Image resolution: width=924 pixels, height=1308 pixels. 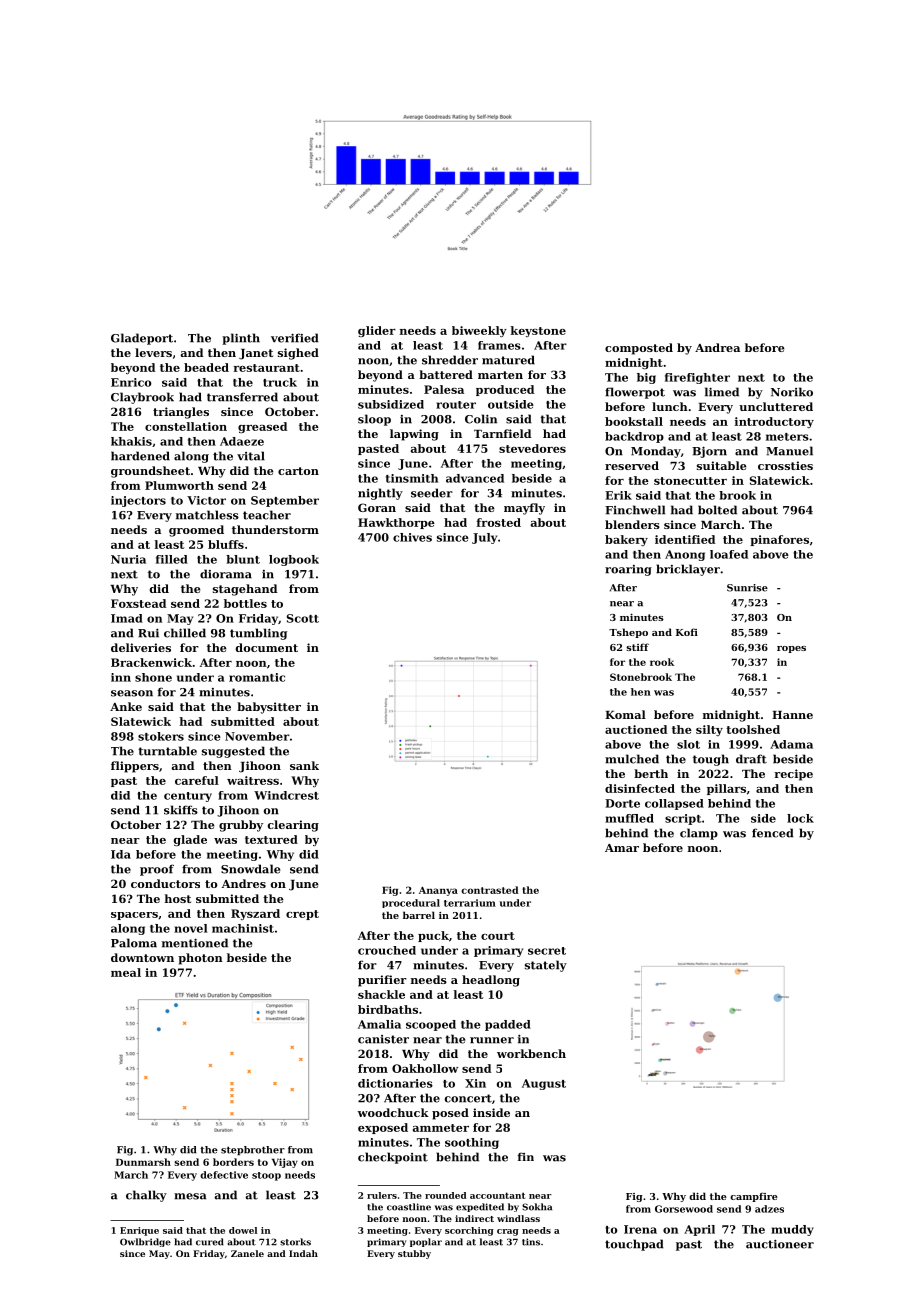 What do you see at coordinates (143, 1162) in the screenshot?
I see `Dunmarsh` at bounding box center [143, 1162].
